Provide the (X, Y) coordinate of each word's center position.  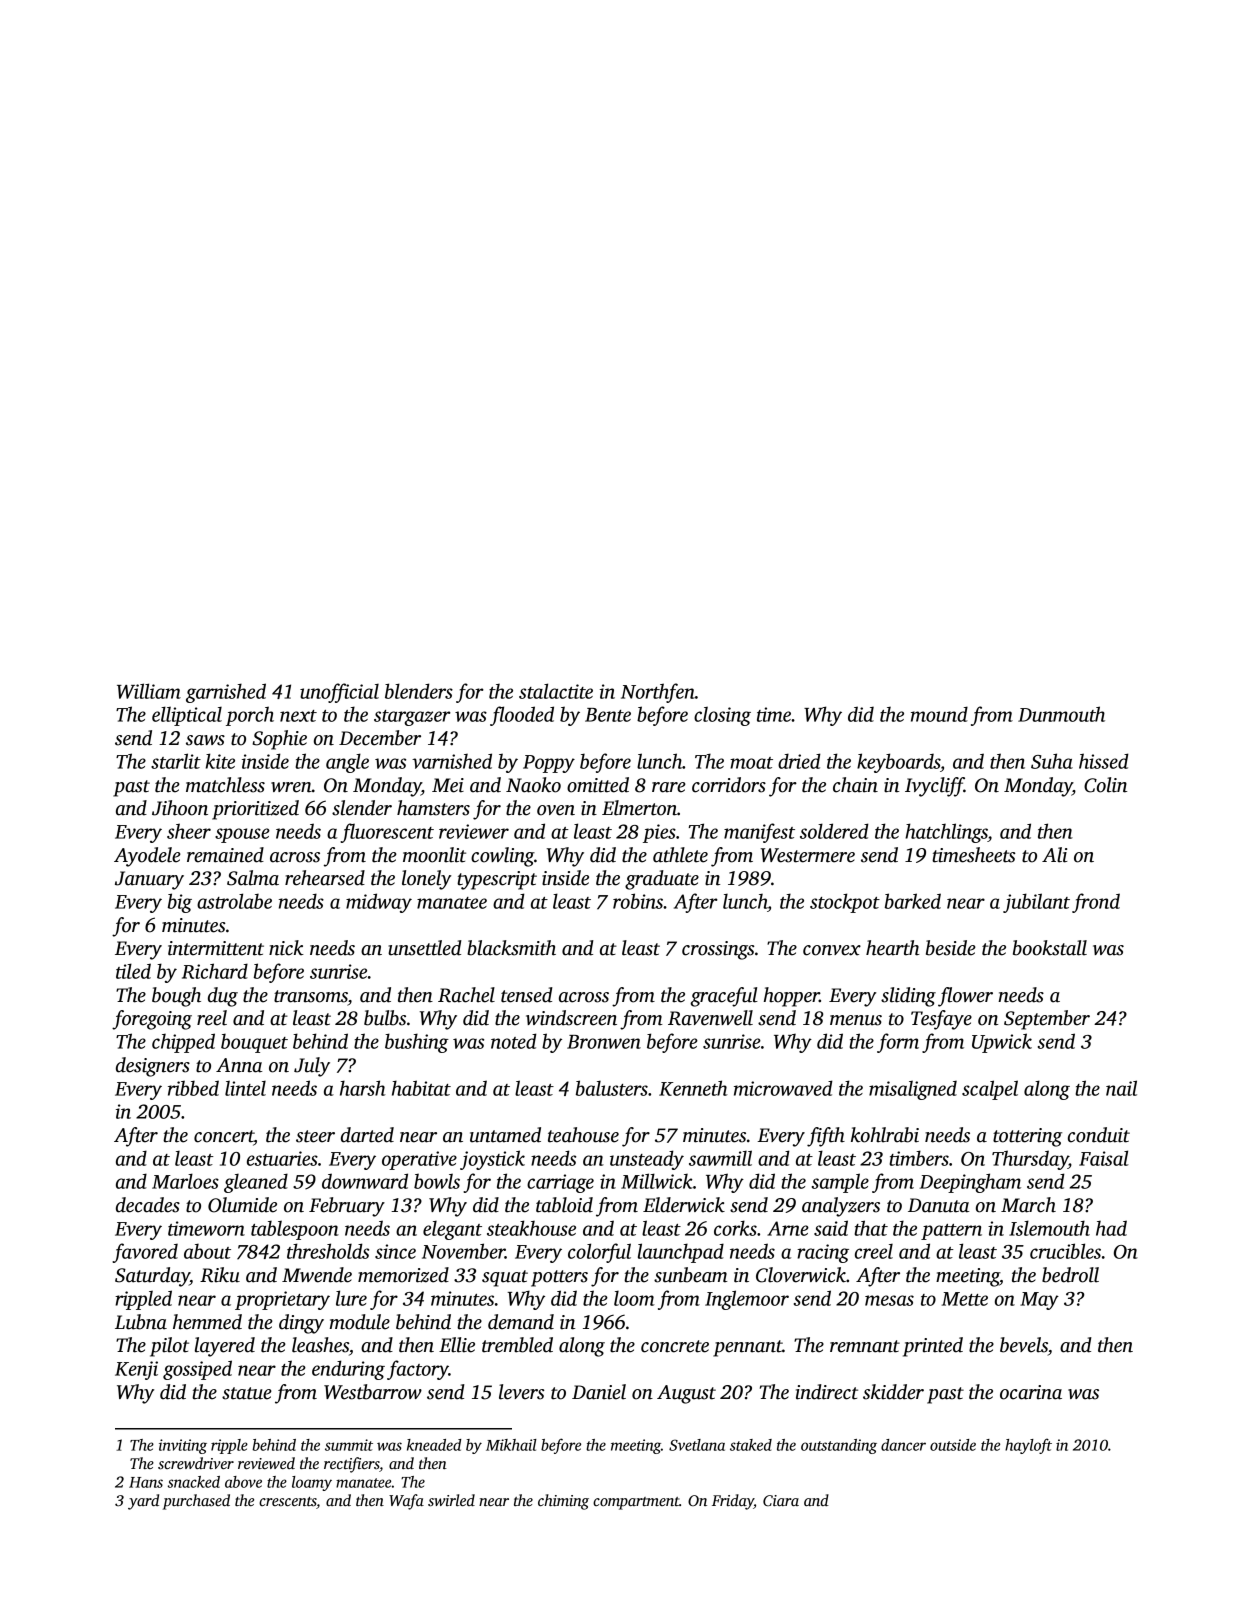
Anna (239, 1065)
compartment (636, 1503)
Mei (448, 785)
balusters (612, 1088)
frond (1096, 903)
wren (291, 787)
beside (951, 948)
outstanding (839, 1446)
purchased (196, 1502)
